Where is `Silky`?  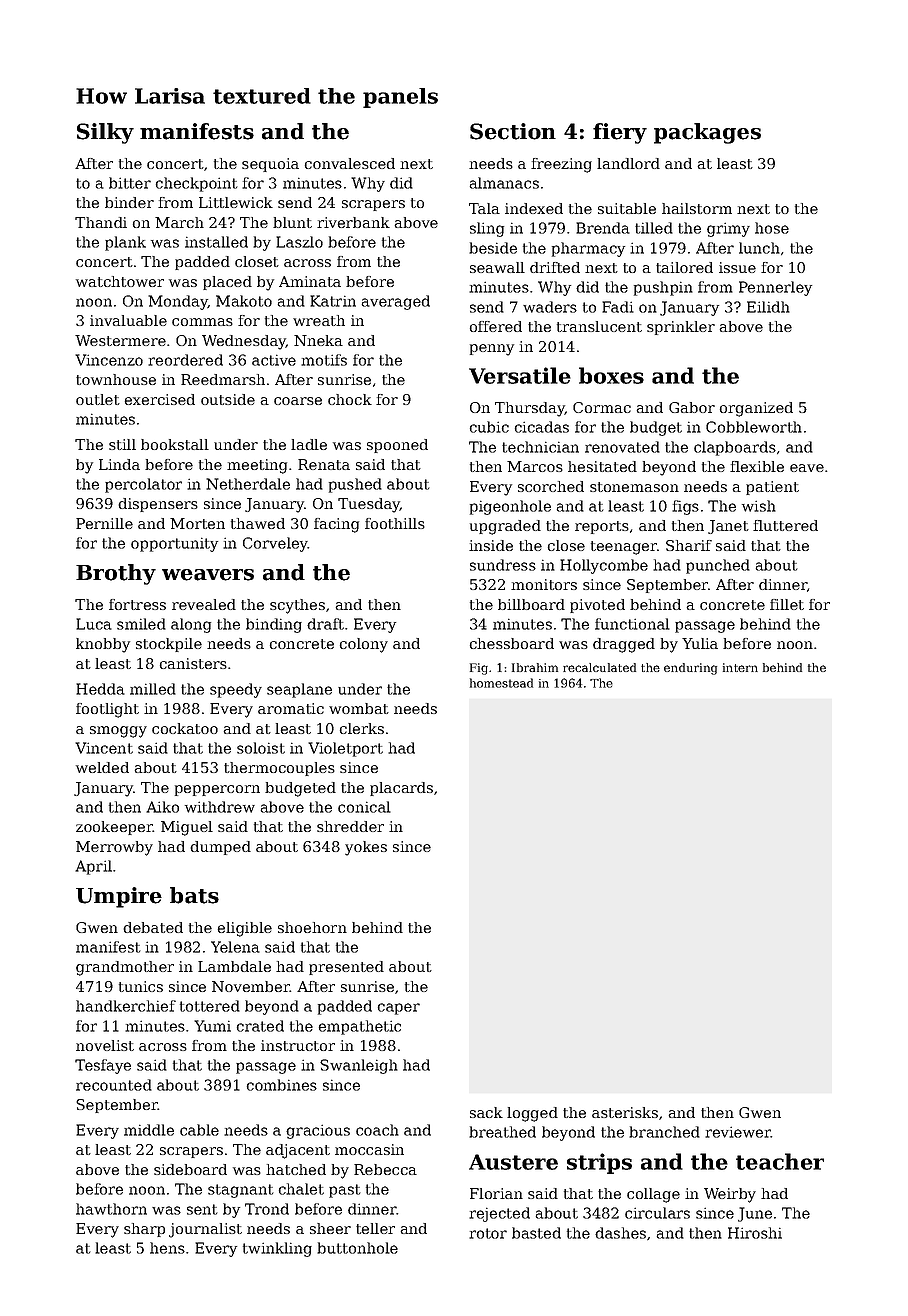
Silky is located at coordinates (105, 133).
